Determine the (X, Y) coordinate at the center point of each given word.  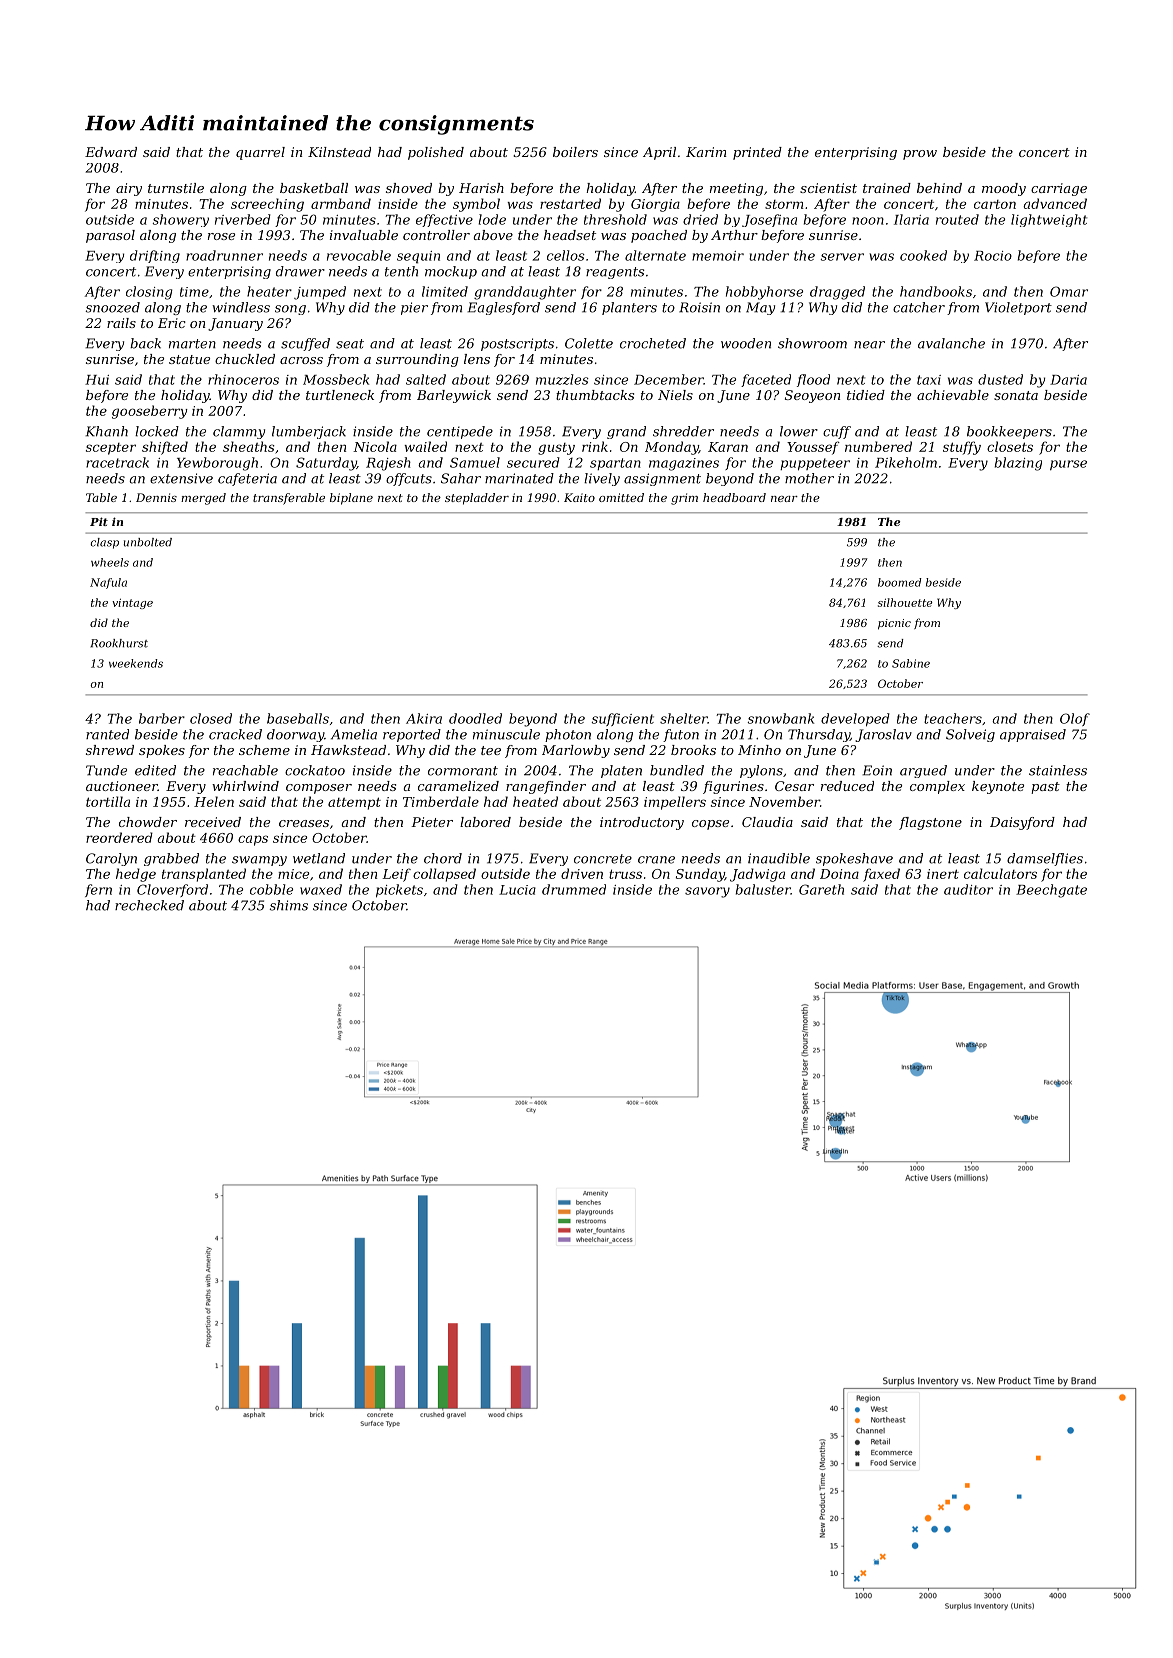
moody (1004, 189)
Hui (97, 380)
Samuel (475, 462)
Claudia (767, 822)
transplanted (204, 875)
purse (1068, 465)
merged (203, 499)
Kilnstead (339, 152)
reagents (615, 273)
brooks (693, 750)
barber (162, 718)
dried (700, 219)
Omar (1069, 291)
